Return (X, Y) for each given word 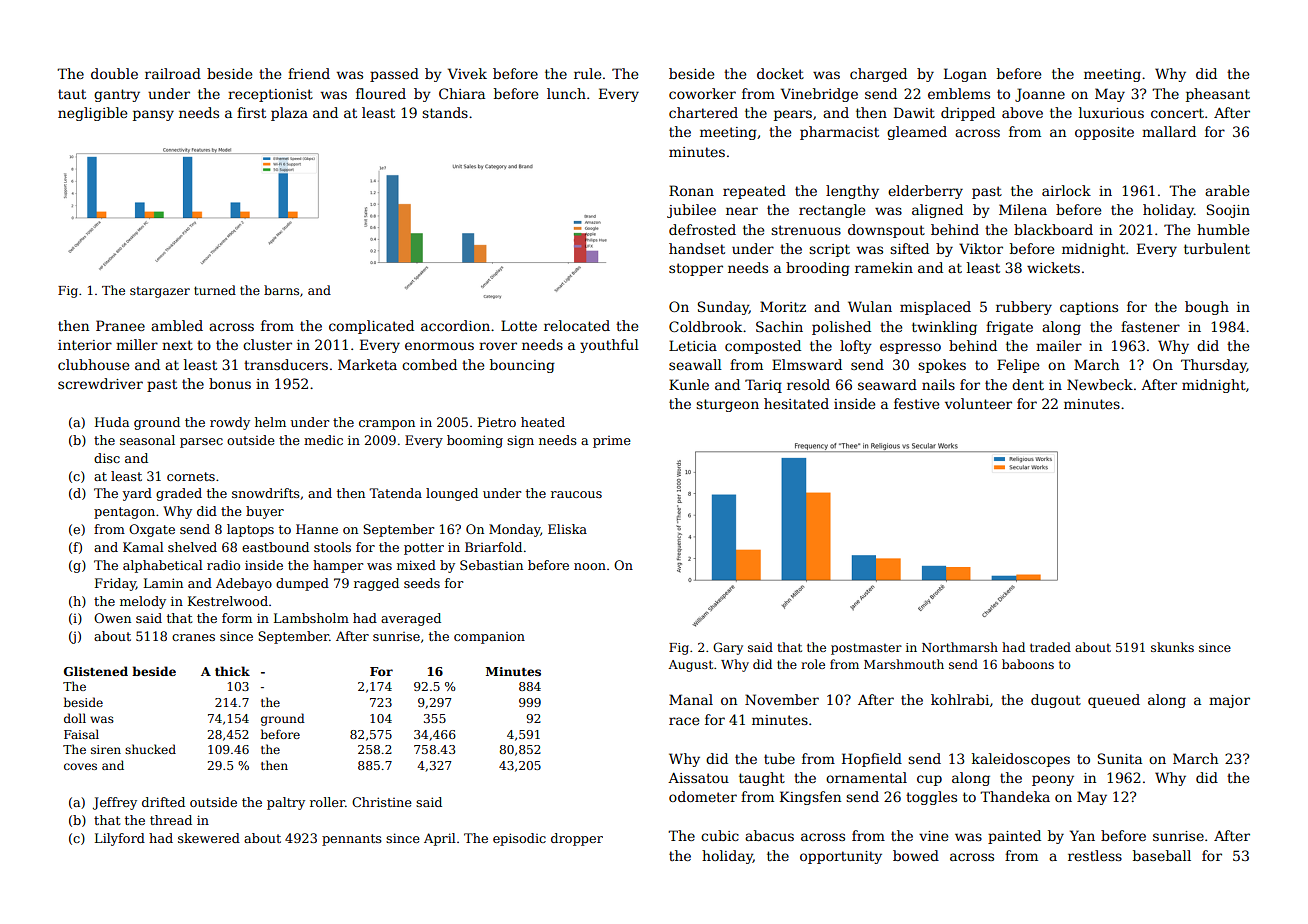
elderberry (925, 192)
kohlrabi (960, 699)
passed (394, 75)
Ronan (691, 190)
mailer (1059, 345)
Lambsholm (311, 618)
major (1229, 701)
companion (489, 638)
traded (1050, 647)
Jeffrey (115, 803)
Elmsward (807, 364)
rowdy (230, 423)
